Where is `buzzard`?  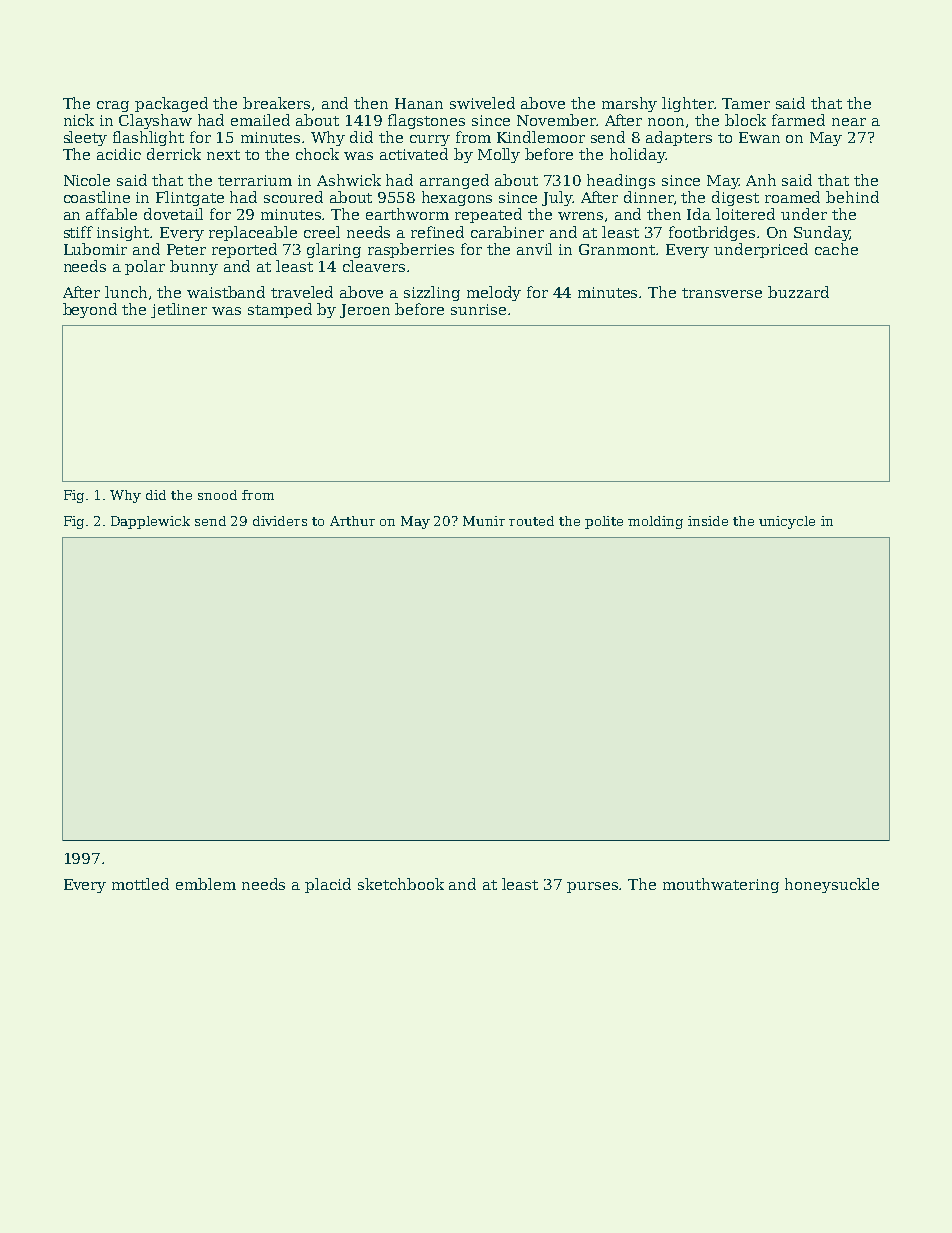 buzzard is located at coordinates (798, 292).
